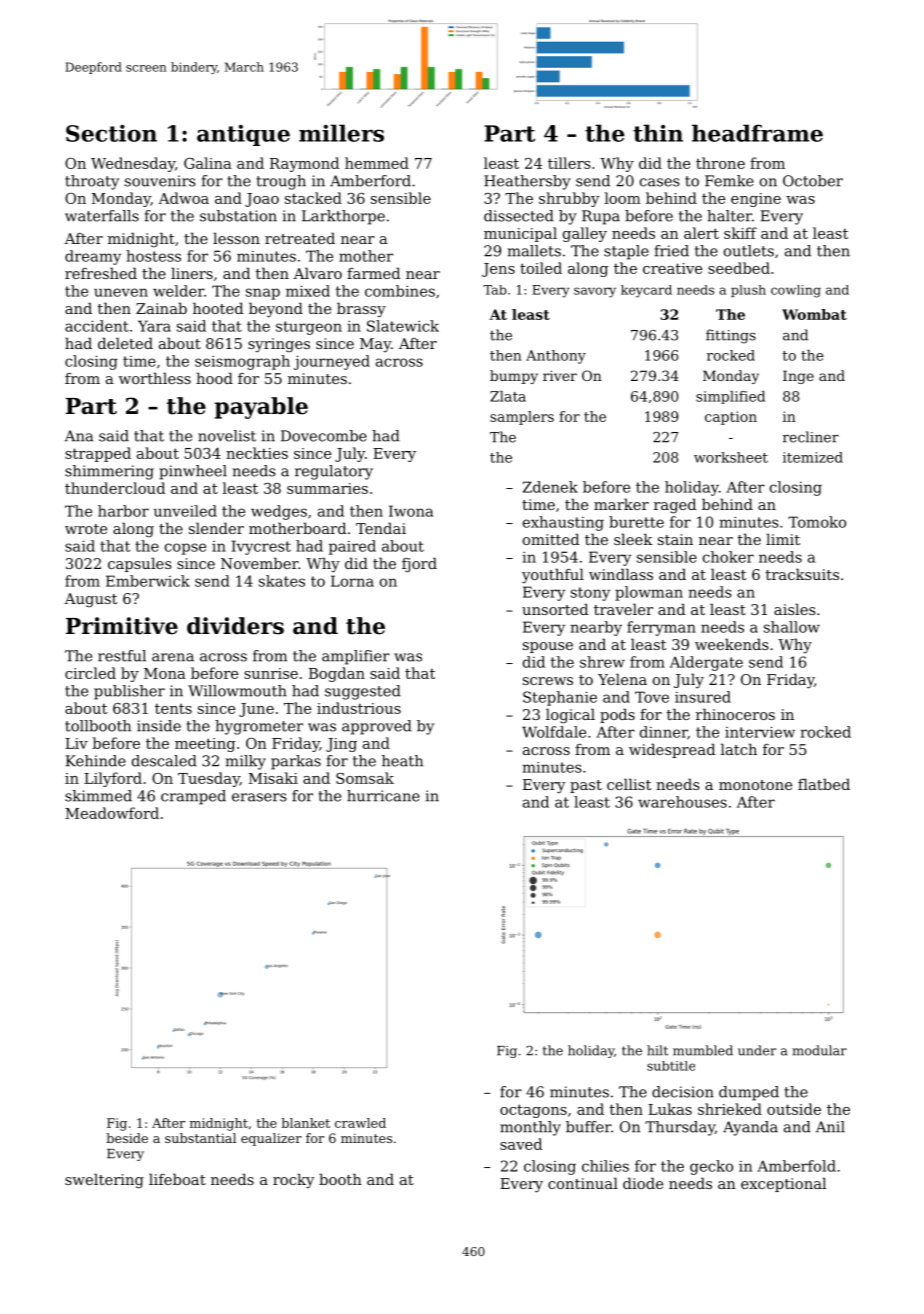 This screenshot has width=924, height=1314. What do you see at coordinates (814, 314) in the screenshot?
I see `Wombat` at bounding box center [814, 314].
